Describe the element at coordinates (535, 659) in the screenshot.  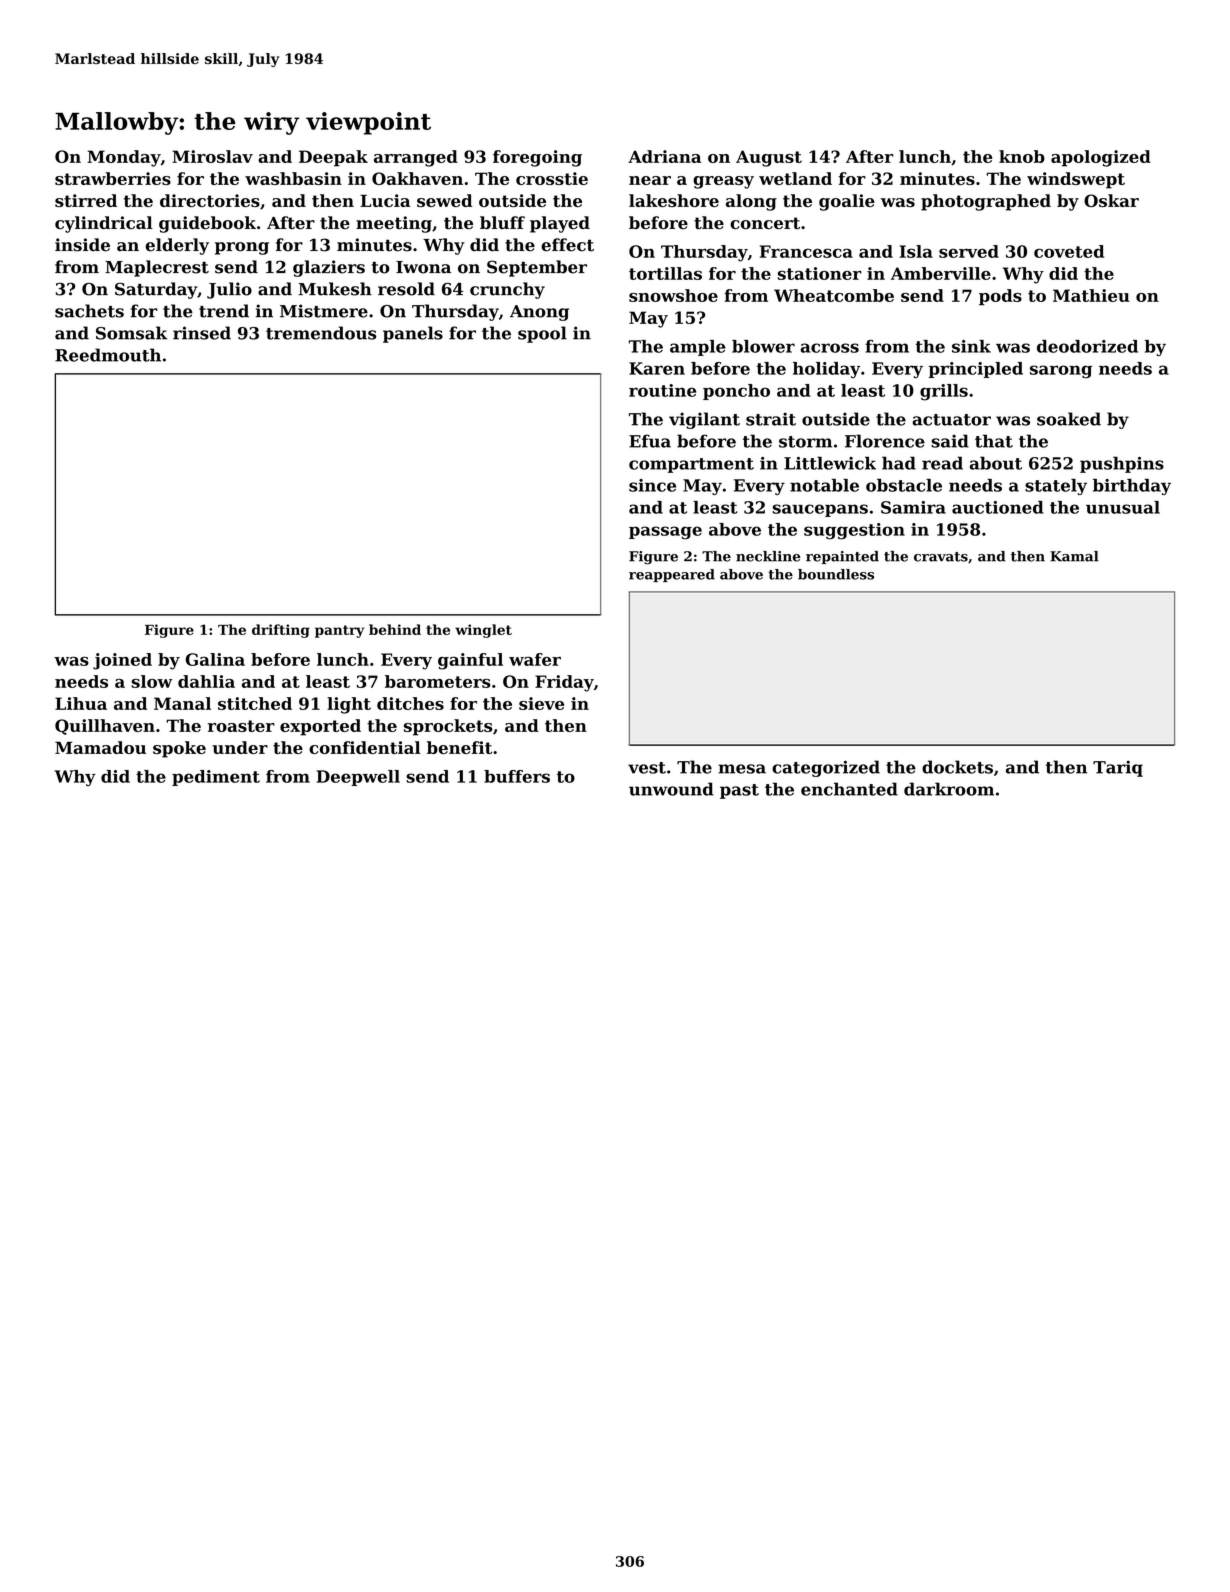
I see `wafer` at that location.
